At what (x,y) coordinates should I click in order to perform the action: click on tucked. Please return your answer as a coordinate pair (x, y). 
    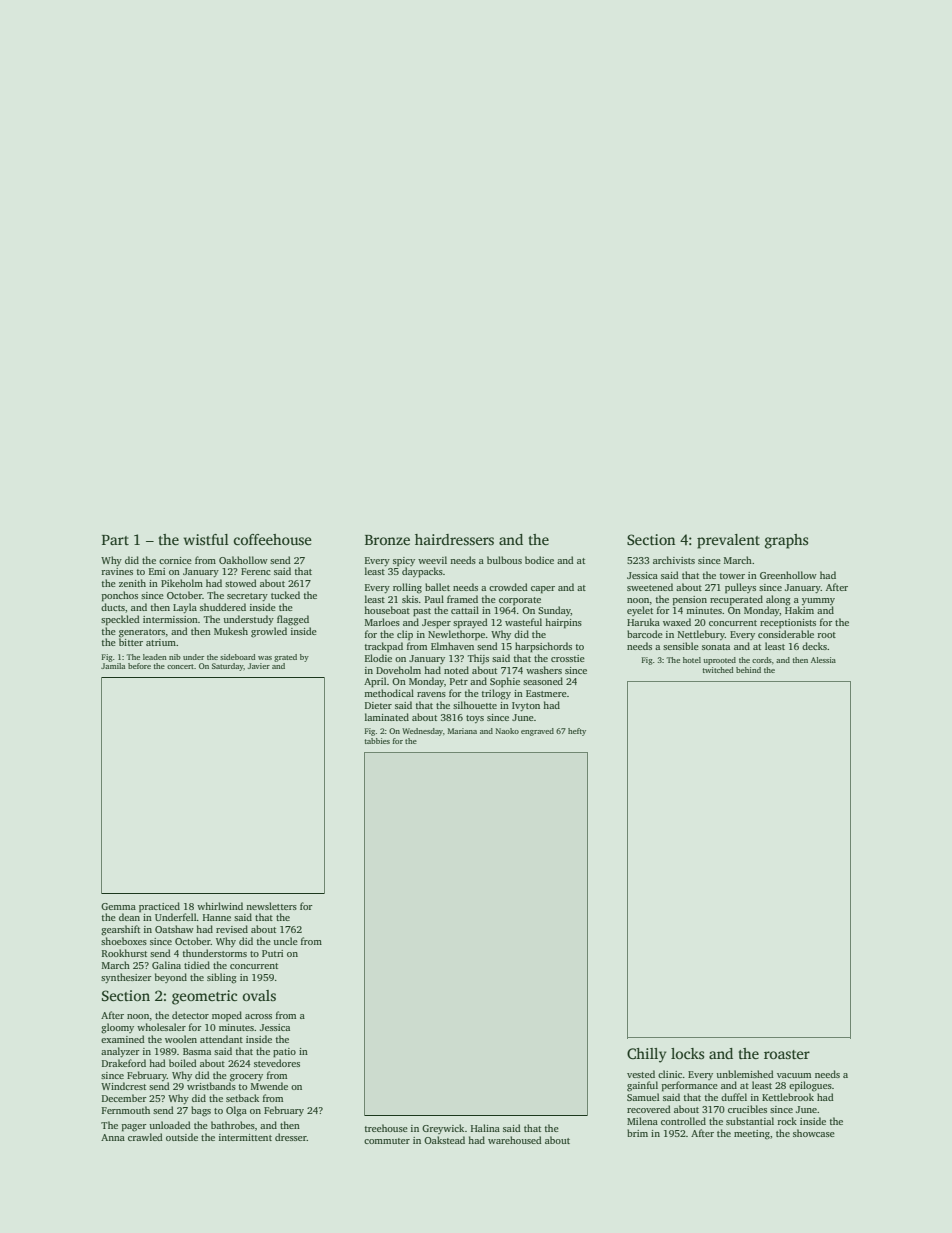
    Looking at the image, I should click on (285, 595).
